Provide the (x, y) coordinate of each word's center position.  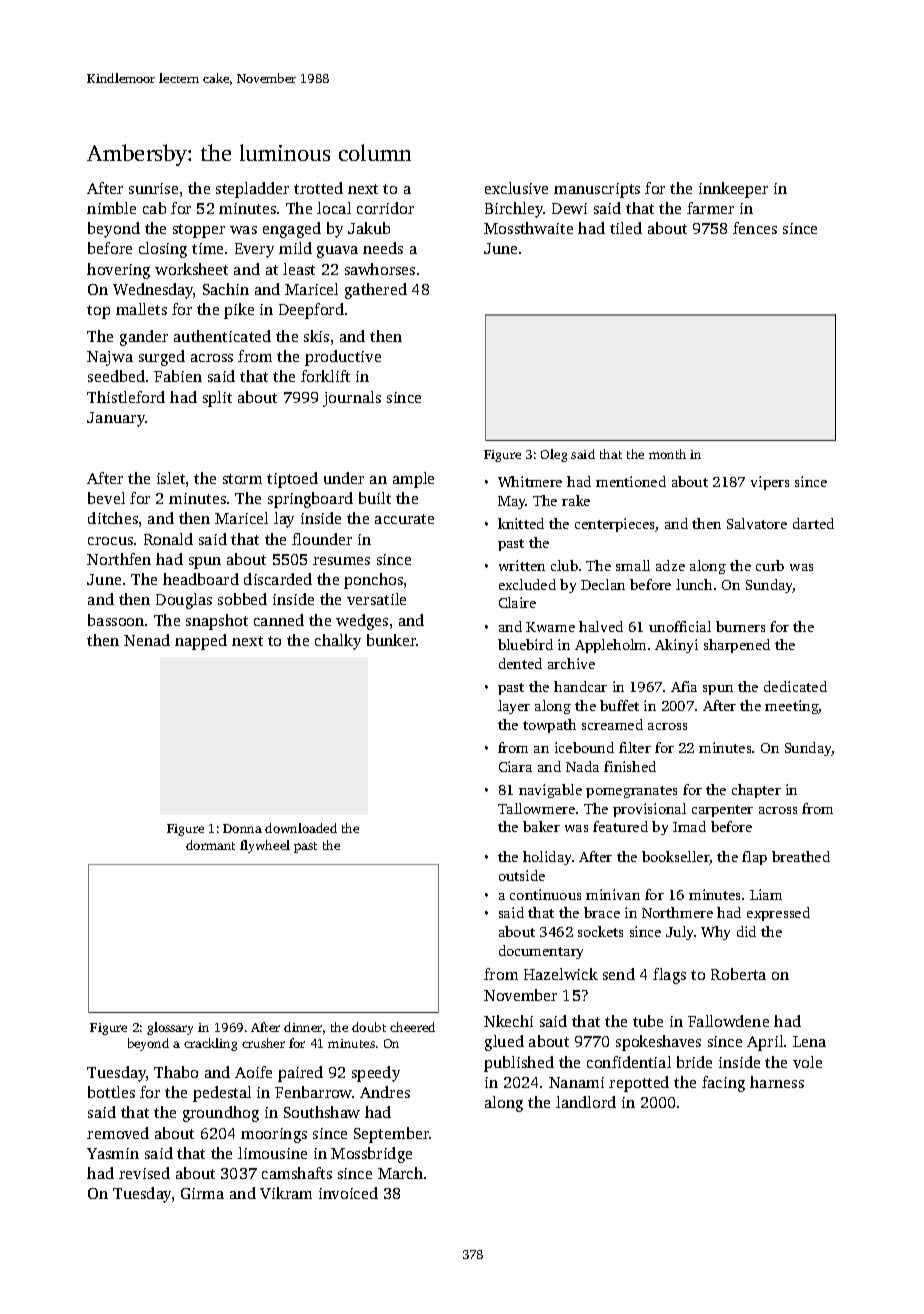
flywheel (265, 846)
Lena (809, 1041)
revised (144, 1173)
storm (242, 479)
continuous (545, 894)
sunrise (153, 188)
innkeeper (733, 190)
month (667, 454)
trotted (318, 188)
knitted (521, 523)
